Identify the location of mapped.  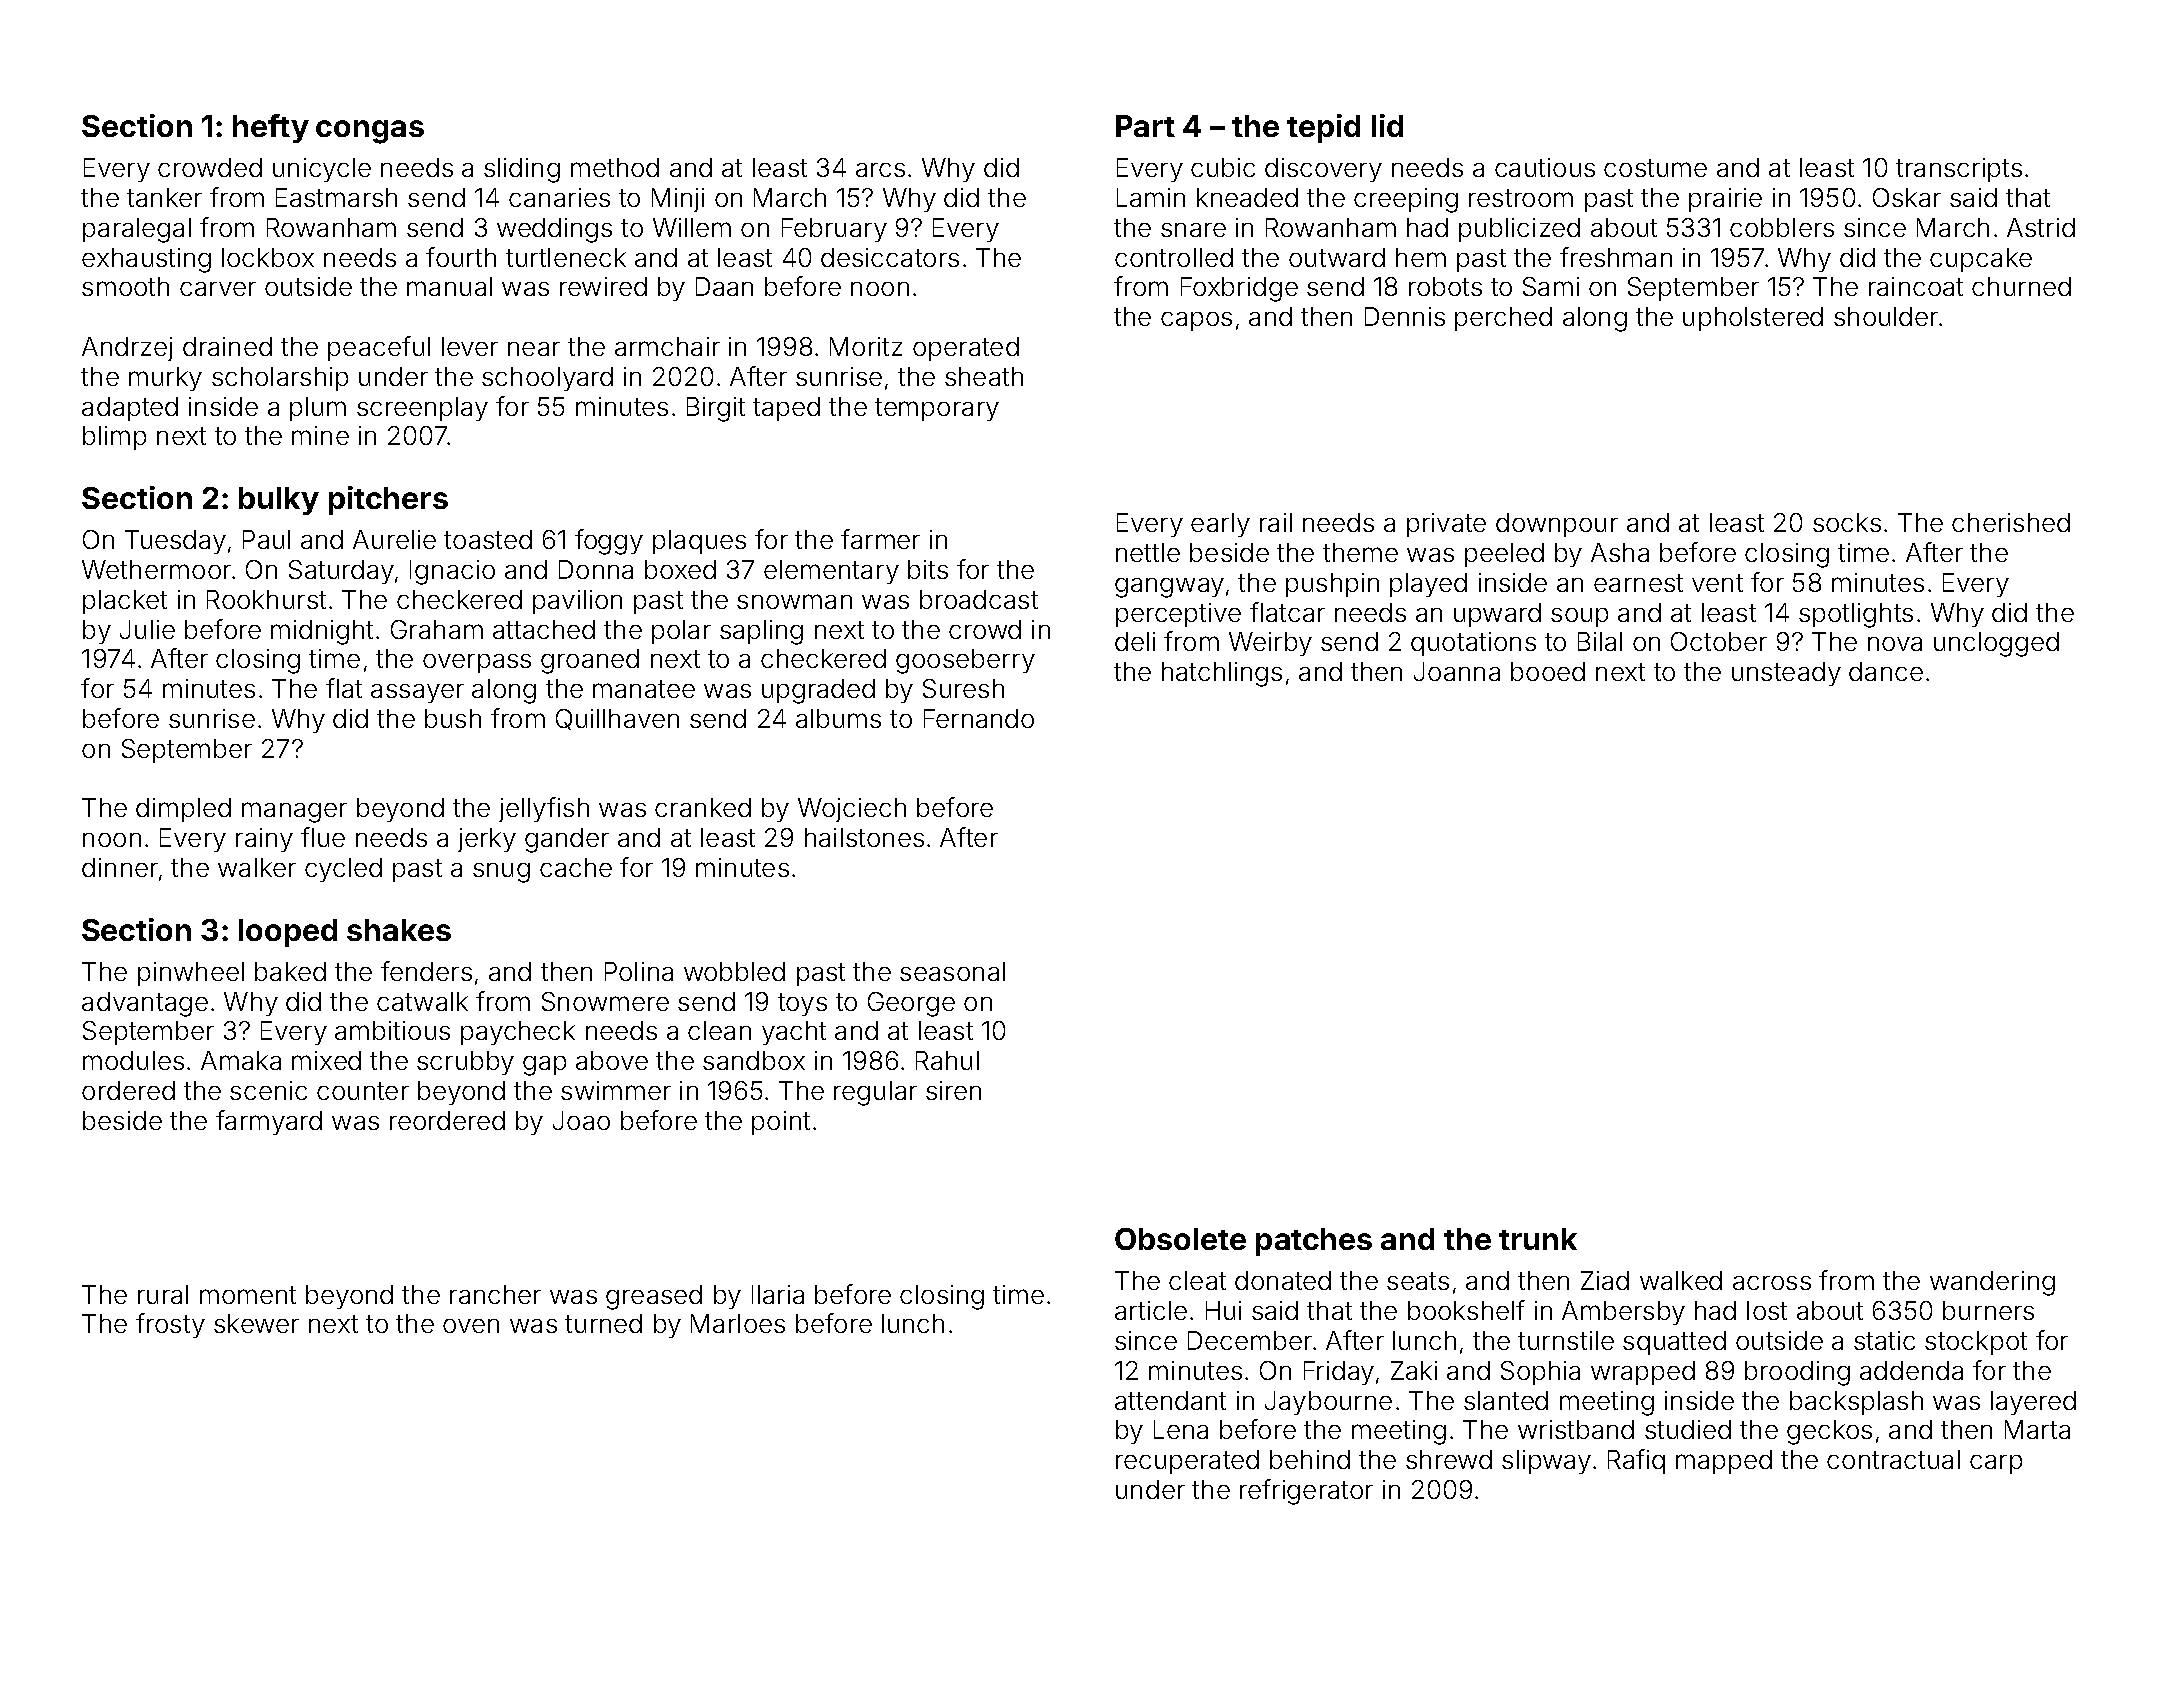
(1724, 1462).
